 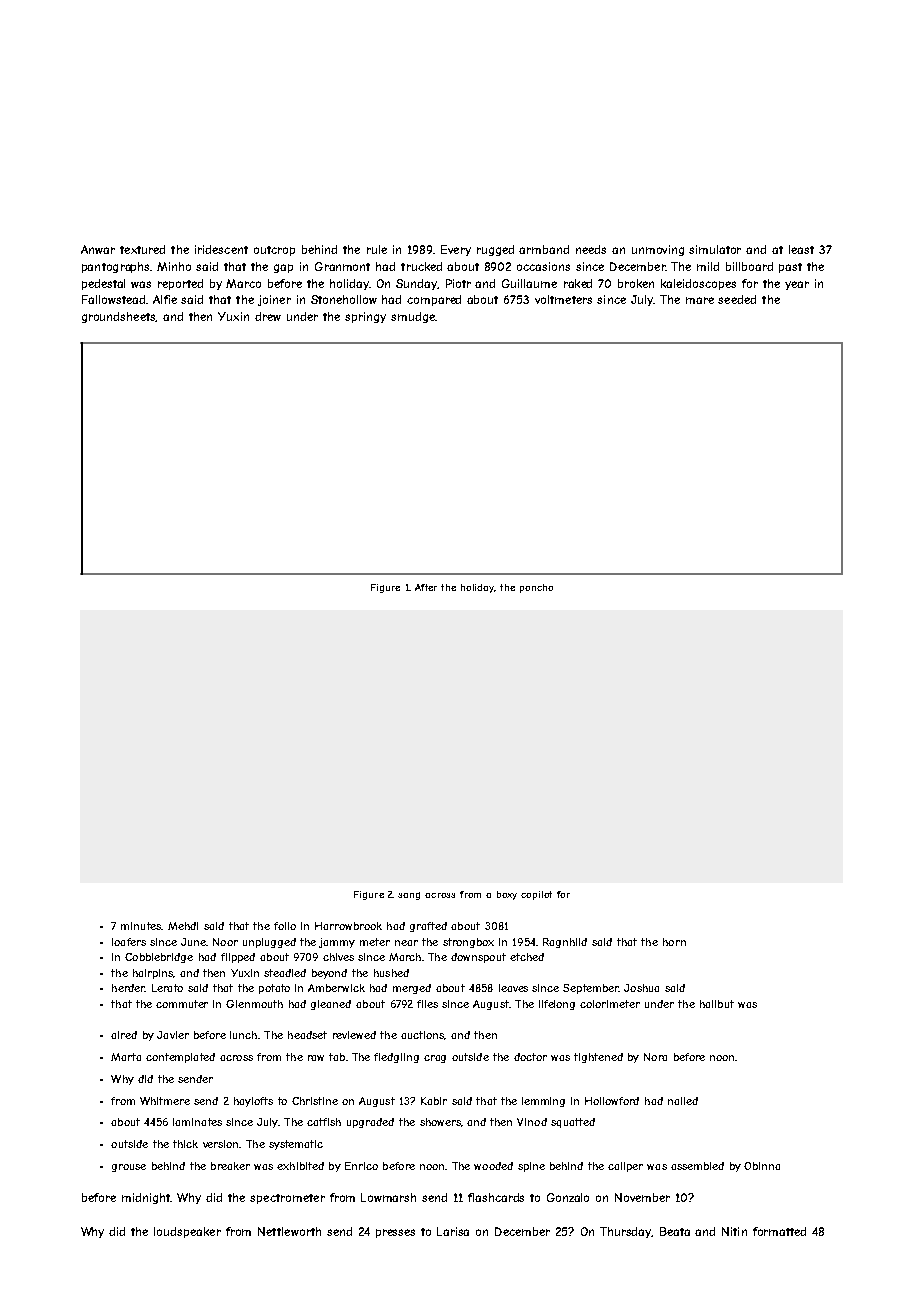 What do you see at coordinates (565, 943) in the page?
I see `Ragnhild` at bounding box center [565, 943].
